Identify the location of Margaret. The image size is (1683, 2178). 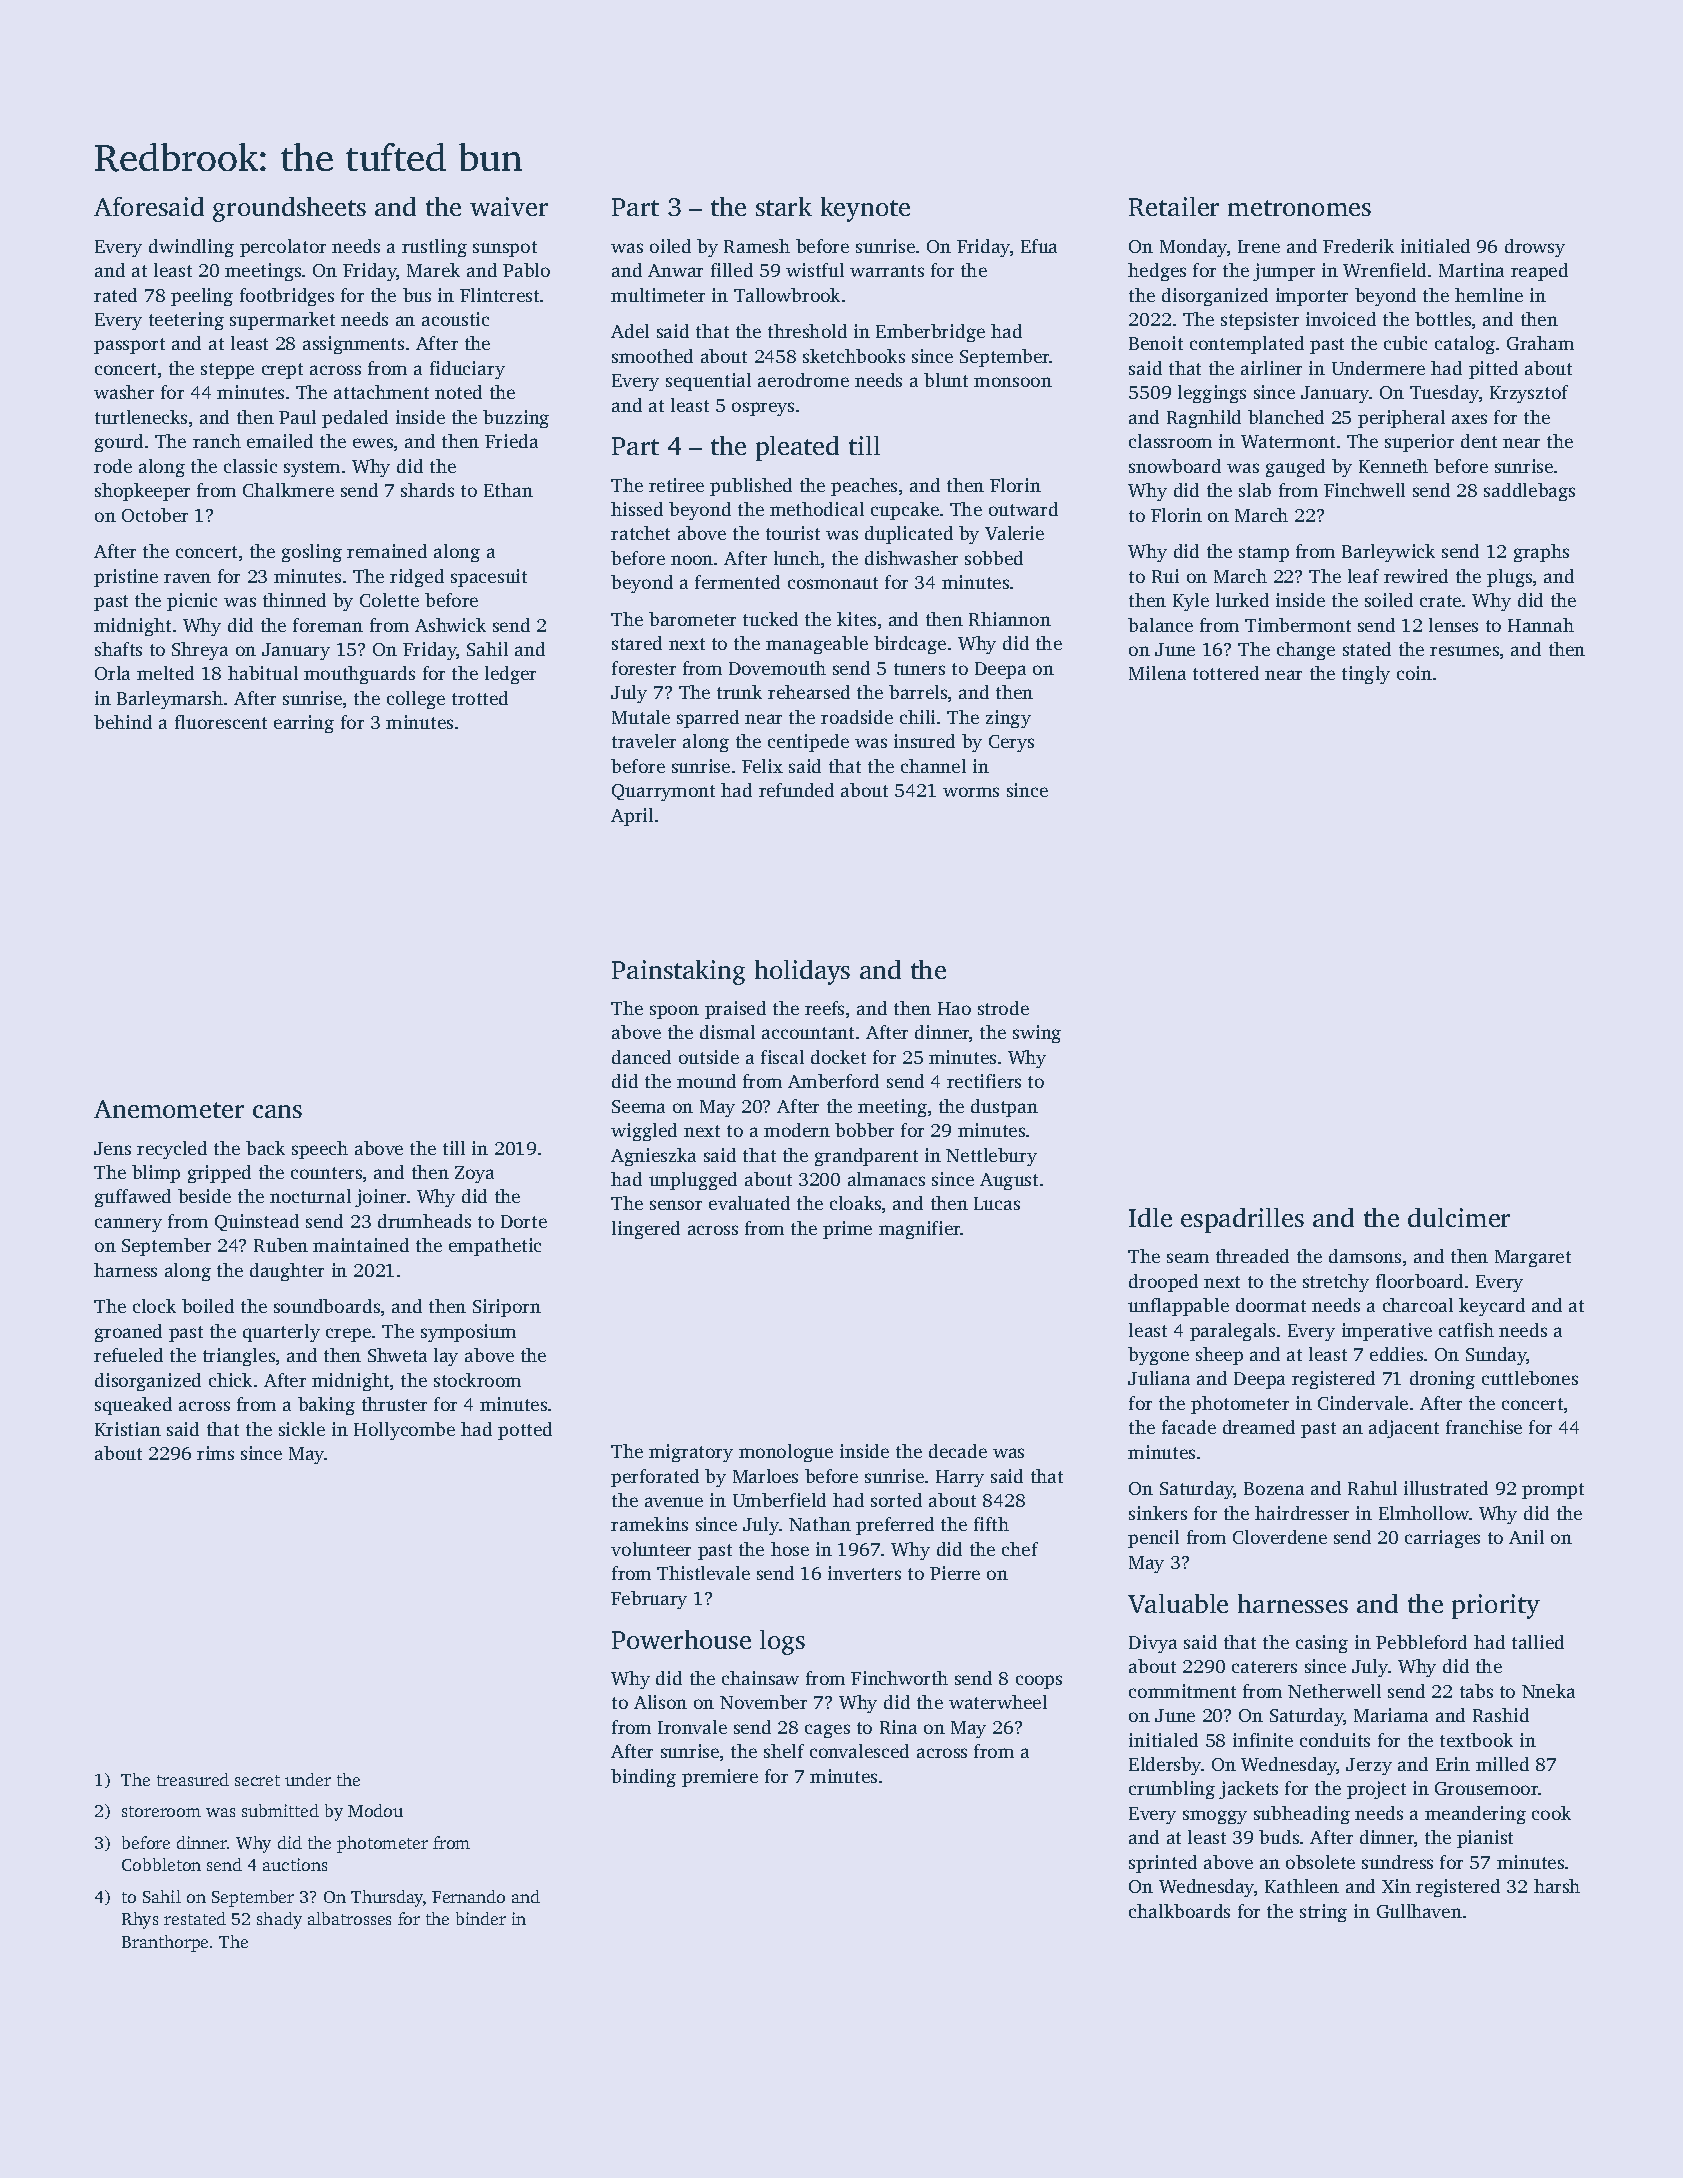
(1533, 1258).
